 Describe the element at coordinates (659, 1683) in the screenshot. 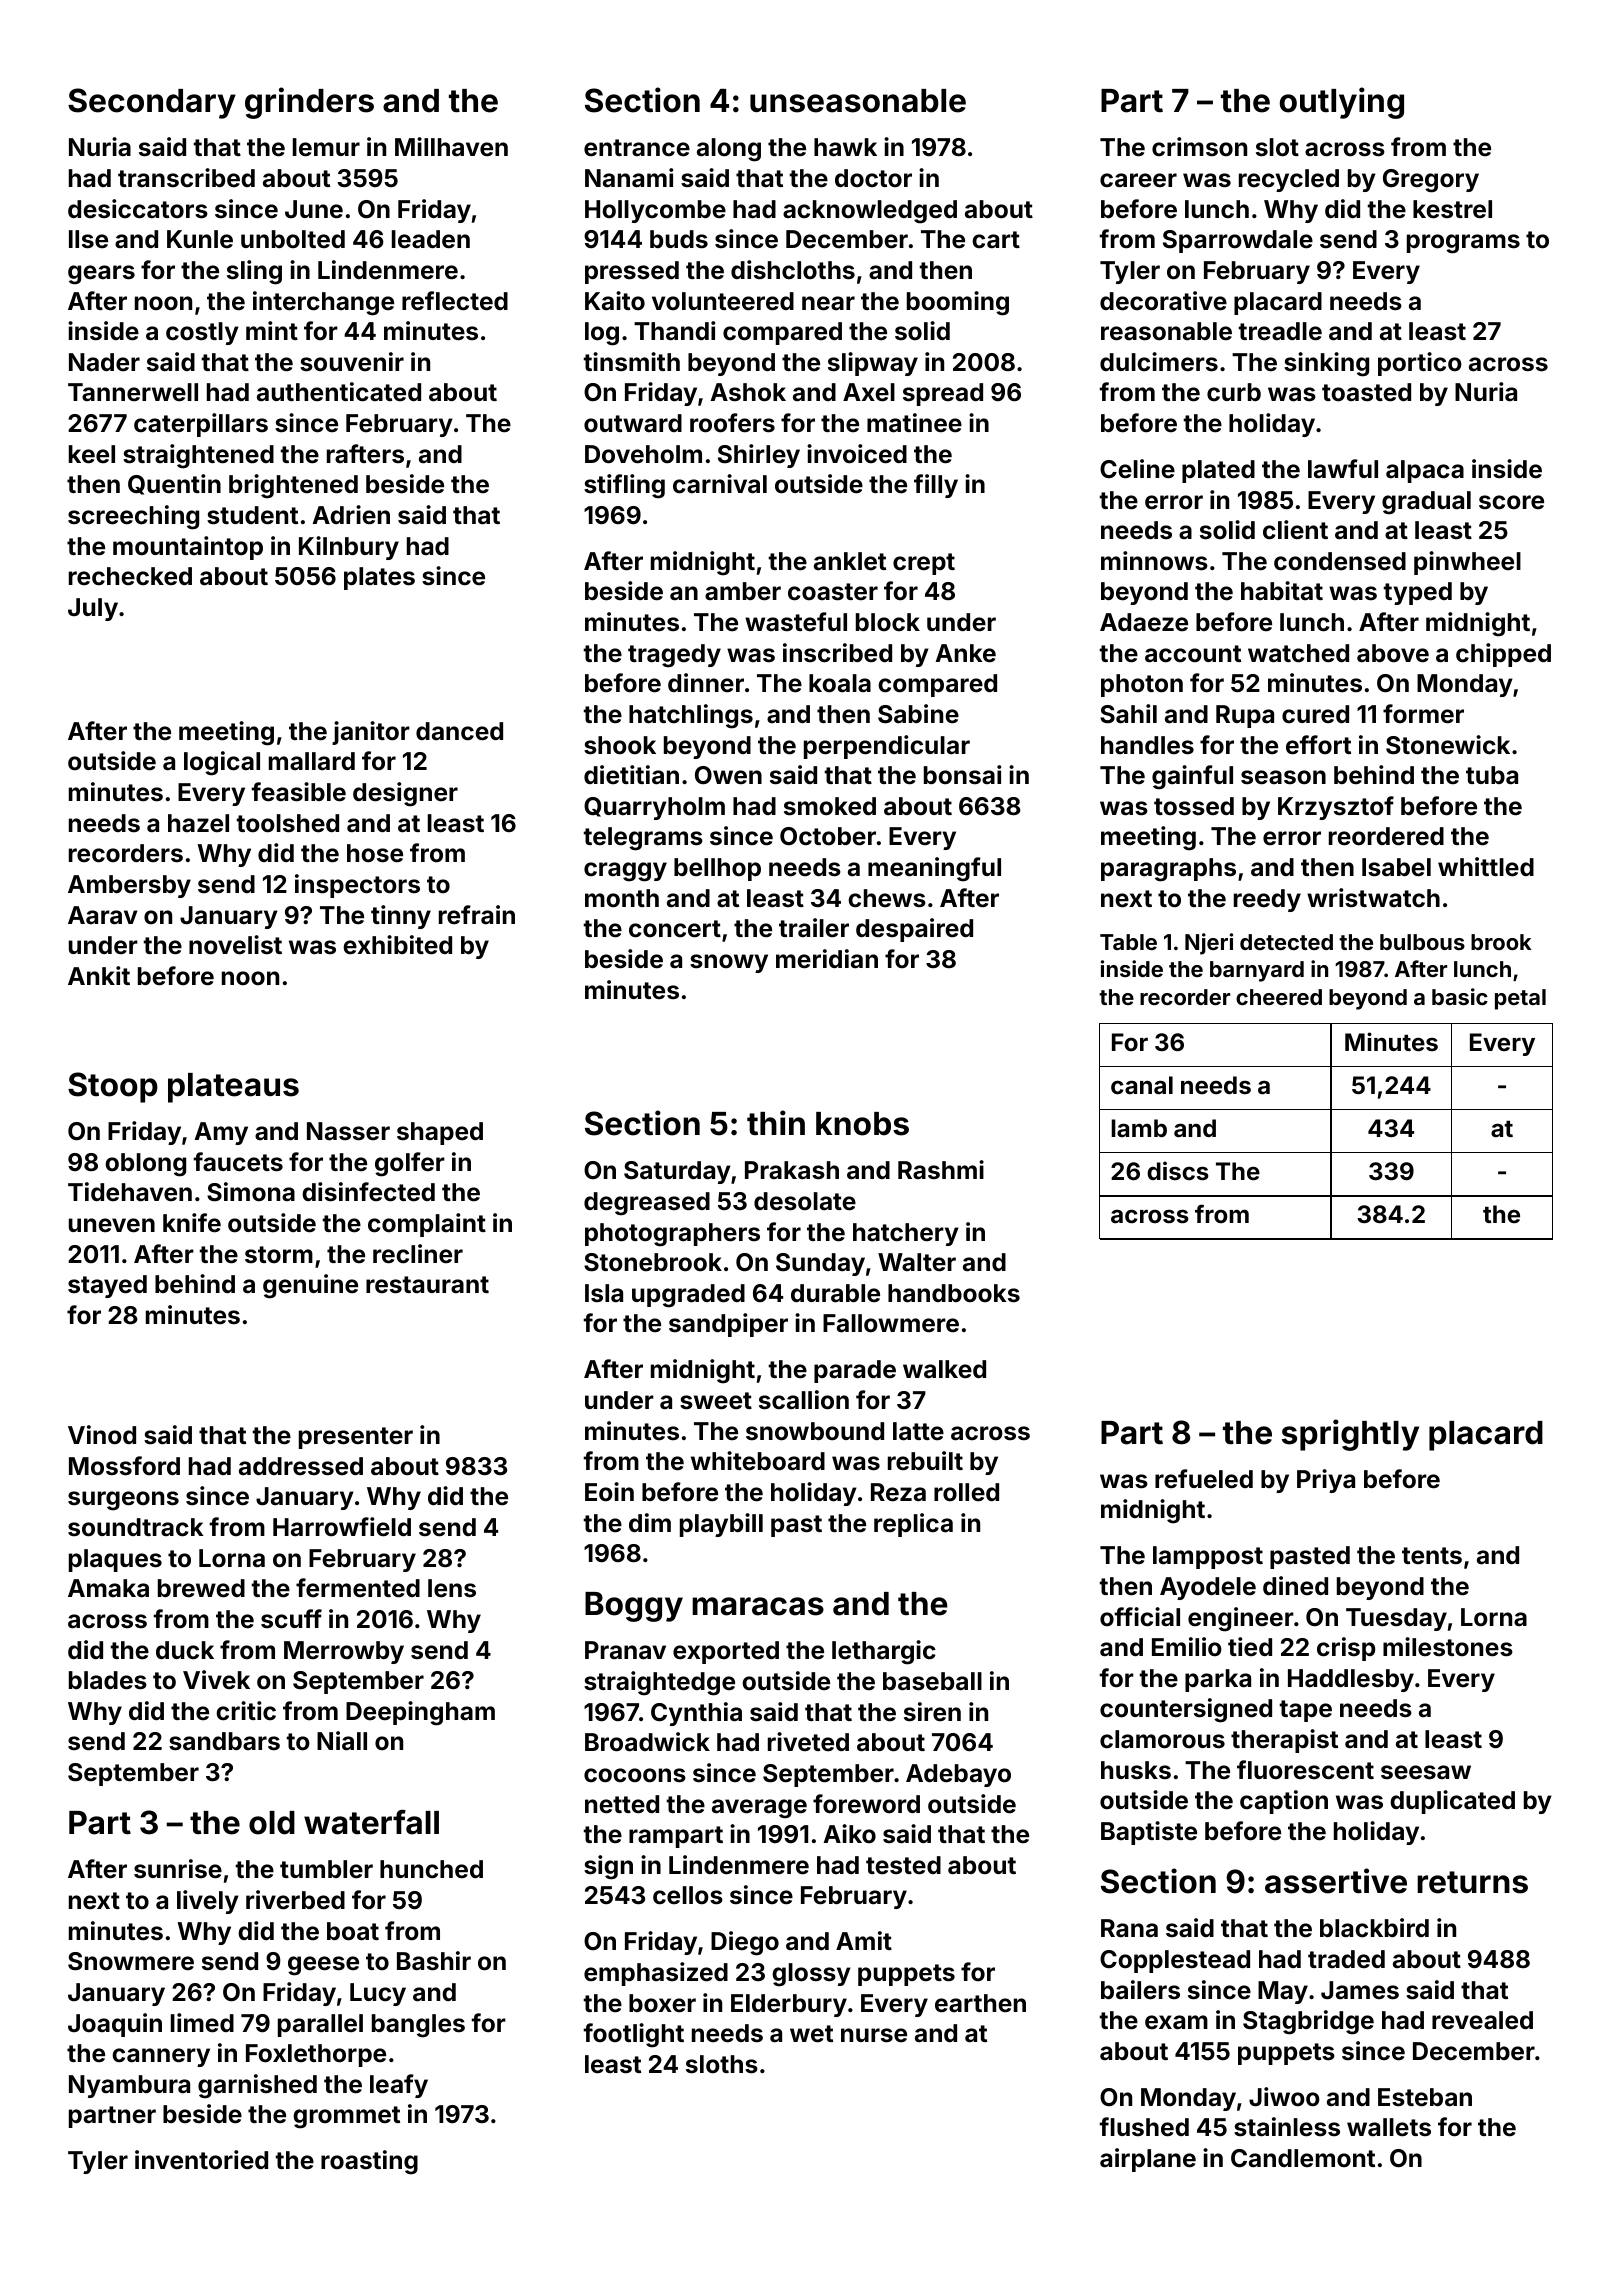

I see `straightedge` at that location.
